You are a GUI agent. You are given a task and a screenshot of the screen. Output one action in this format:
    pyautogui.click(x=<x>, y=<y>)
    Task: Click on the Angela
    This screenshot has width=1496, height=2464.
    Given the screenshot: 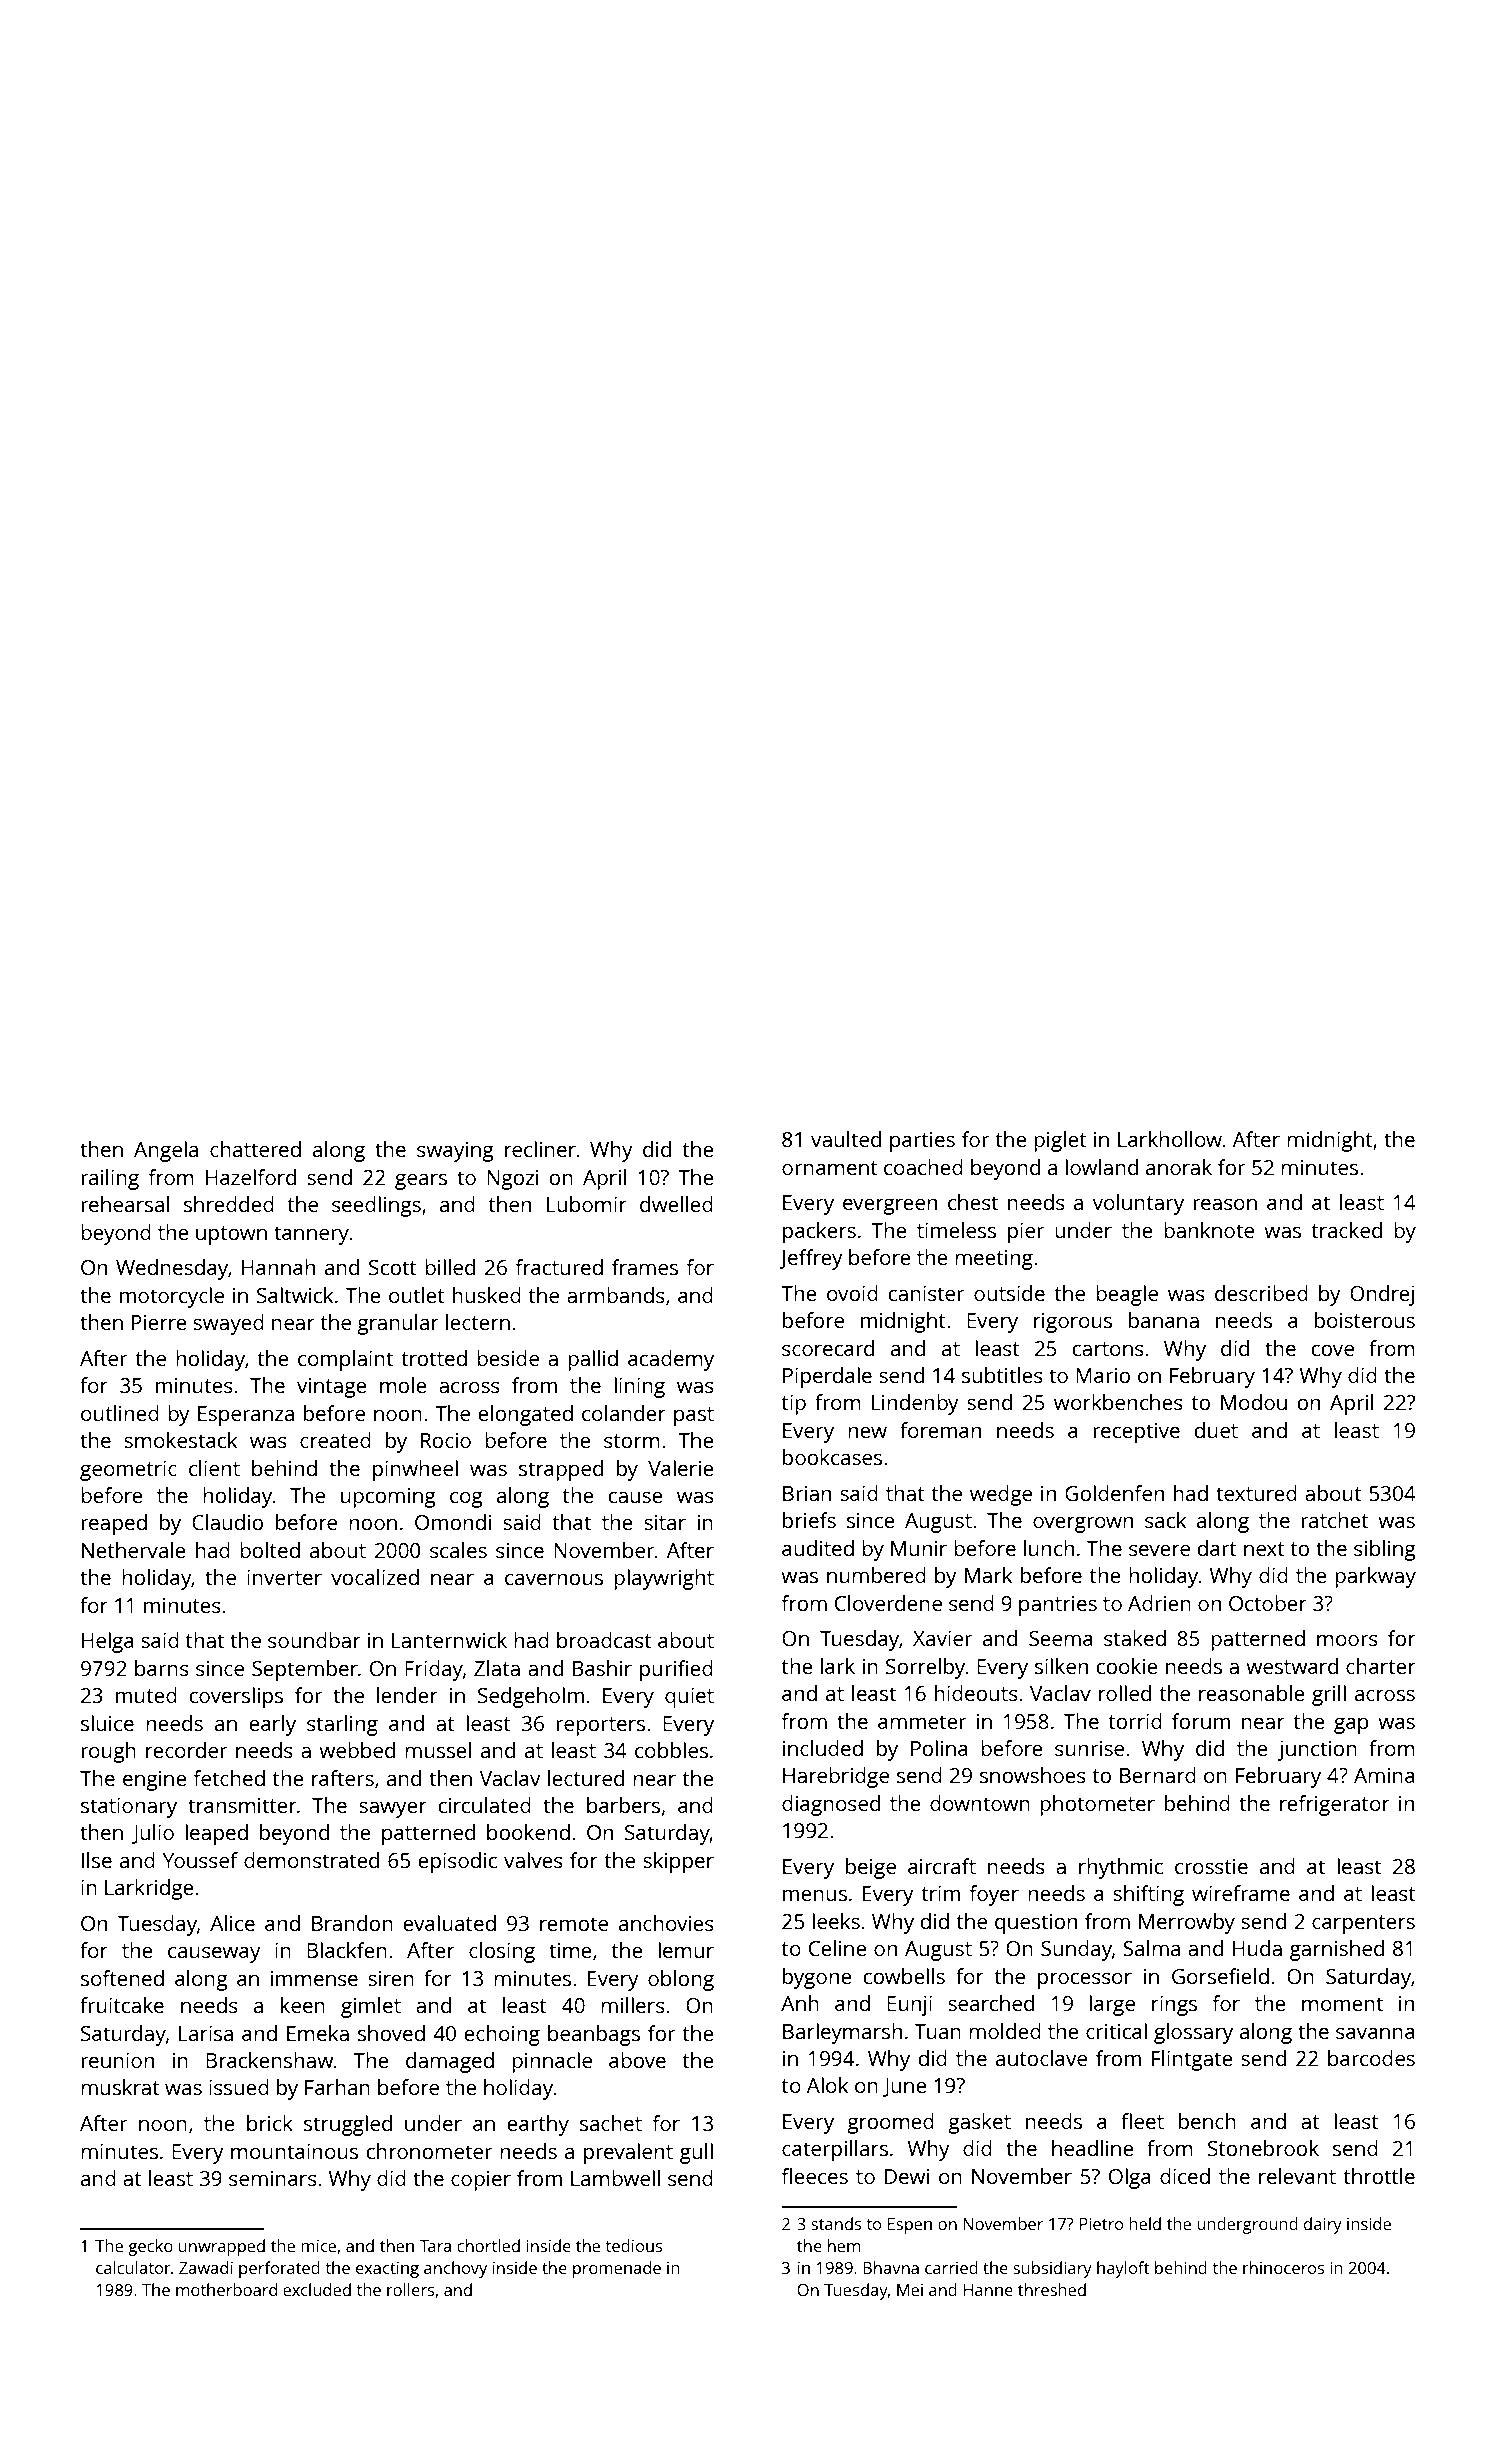 What is the action you would take?
    pyautogui.click(x=166, y=1151)
